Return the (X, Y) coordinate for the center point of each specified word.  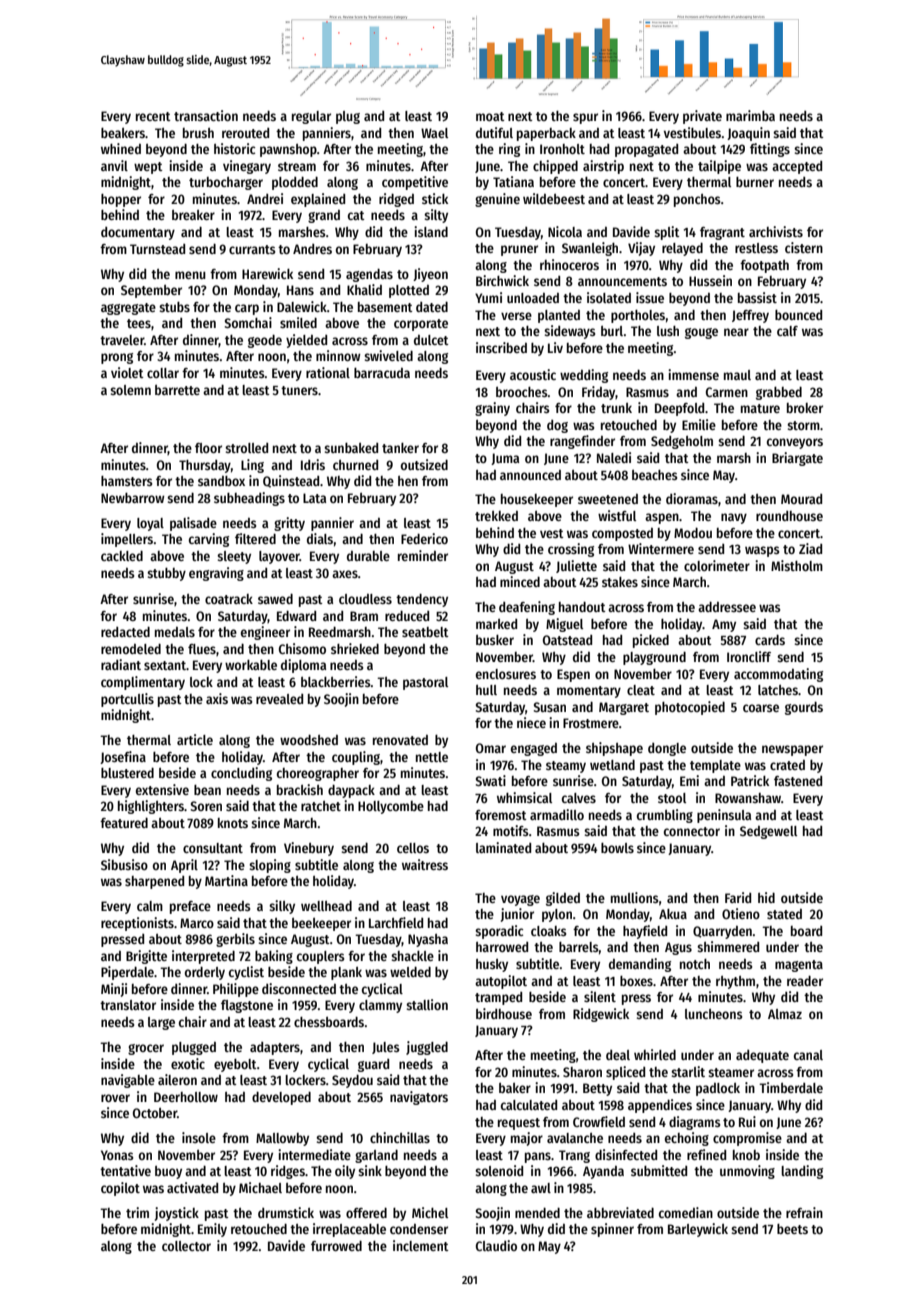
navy (734, 518)
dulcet (431, 340)
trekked (496, 516)
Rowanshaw (748, 798)
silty (436, 216)
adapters (275, 1048)
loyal (150, 524)
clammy (380, 1006)
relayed (682, 249)
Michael (260, 1187)
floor (208, 448)
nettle (432, 757)
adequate (762, 1056)
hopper (121, 200)
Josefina (123, 757)
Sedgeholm (682, 442)
